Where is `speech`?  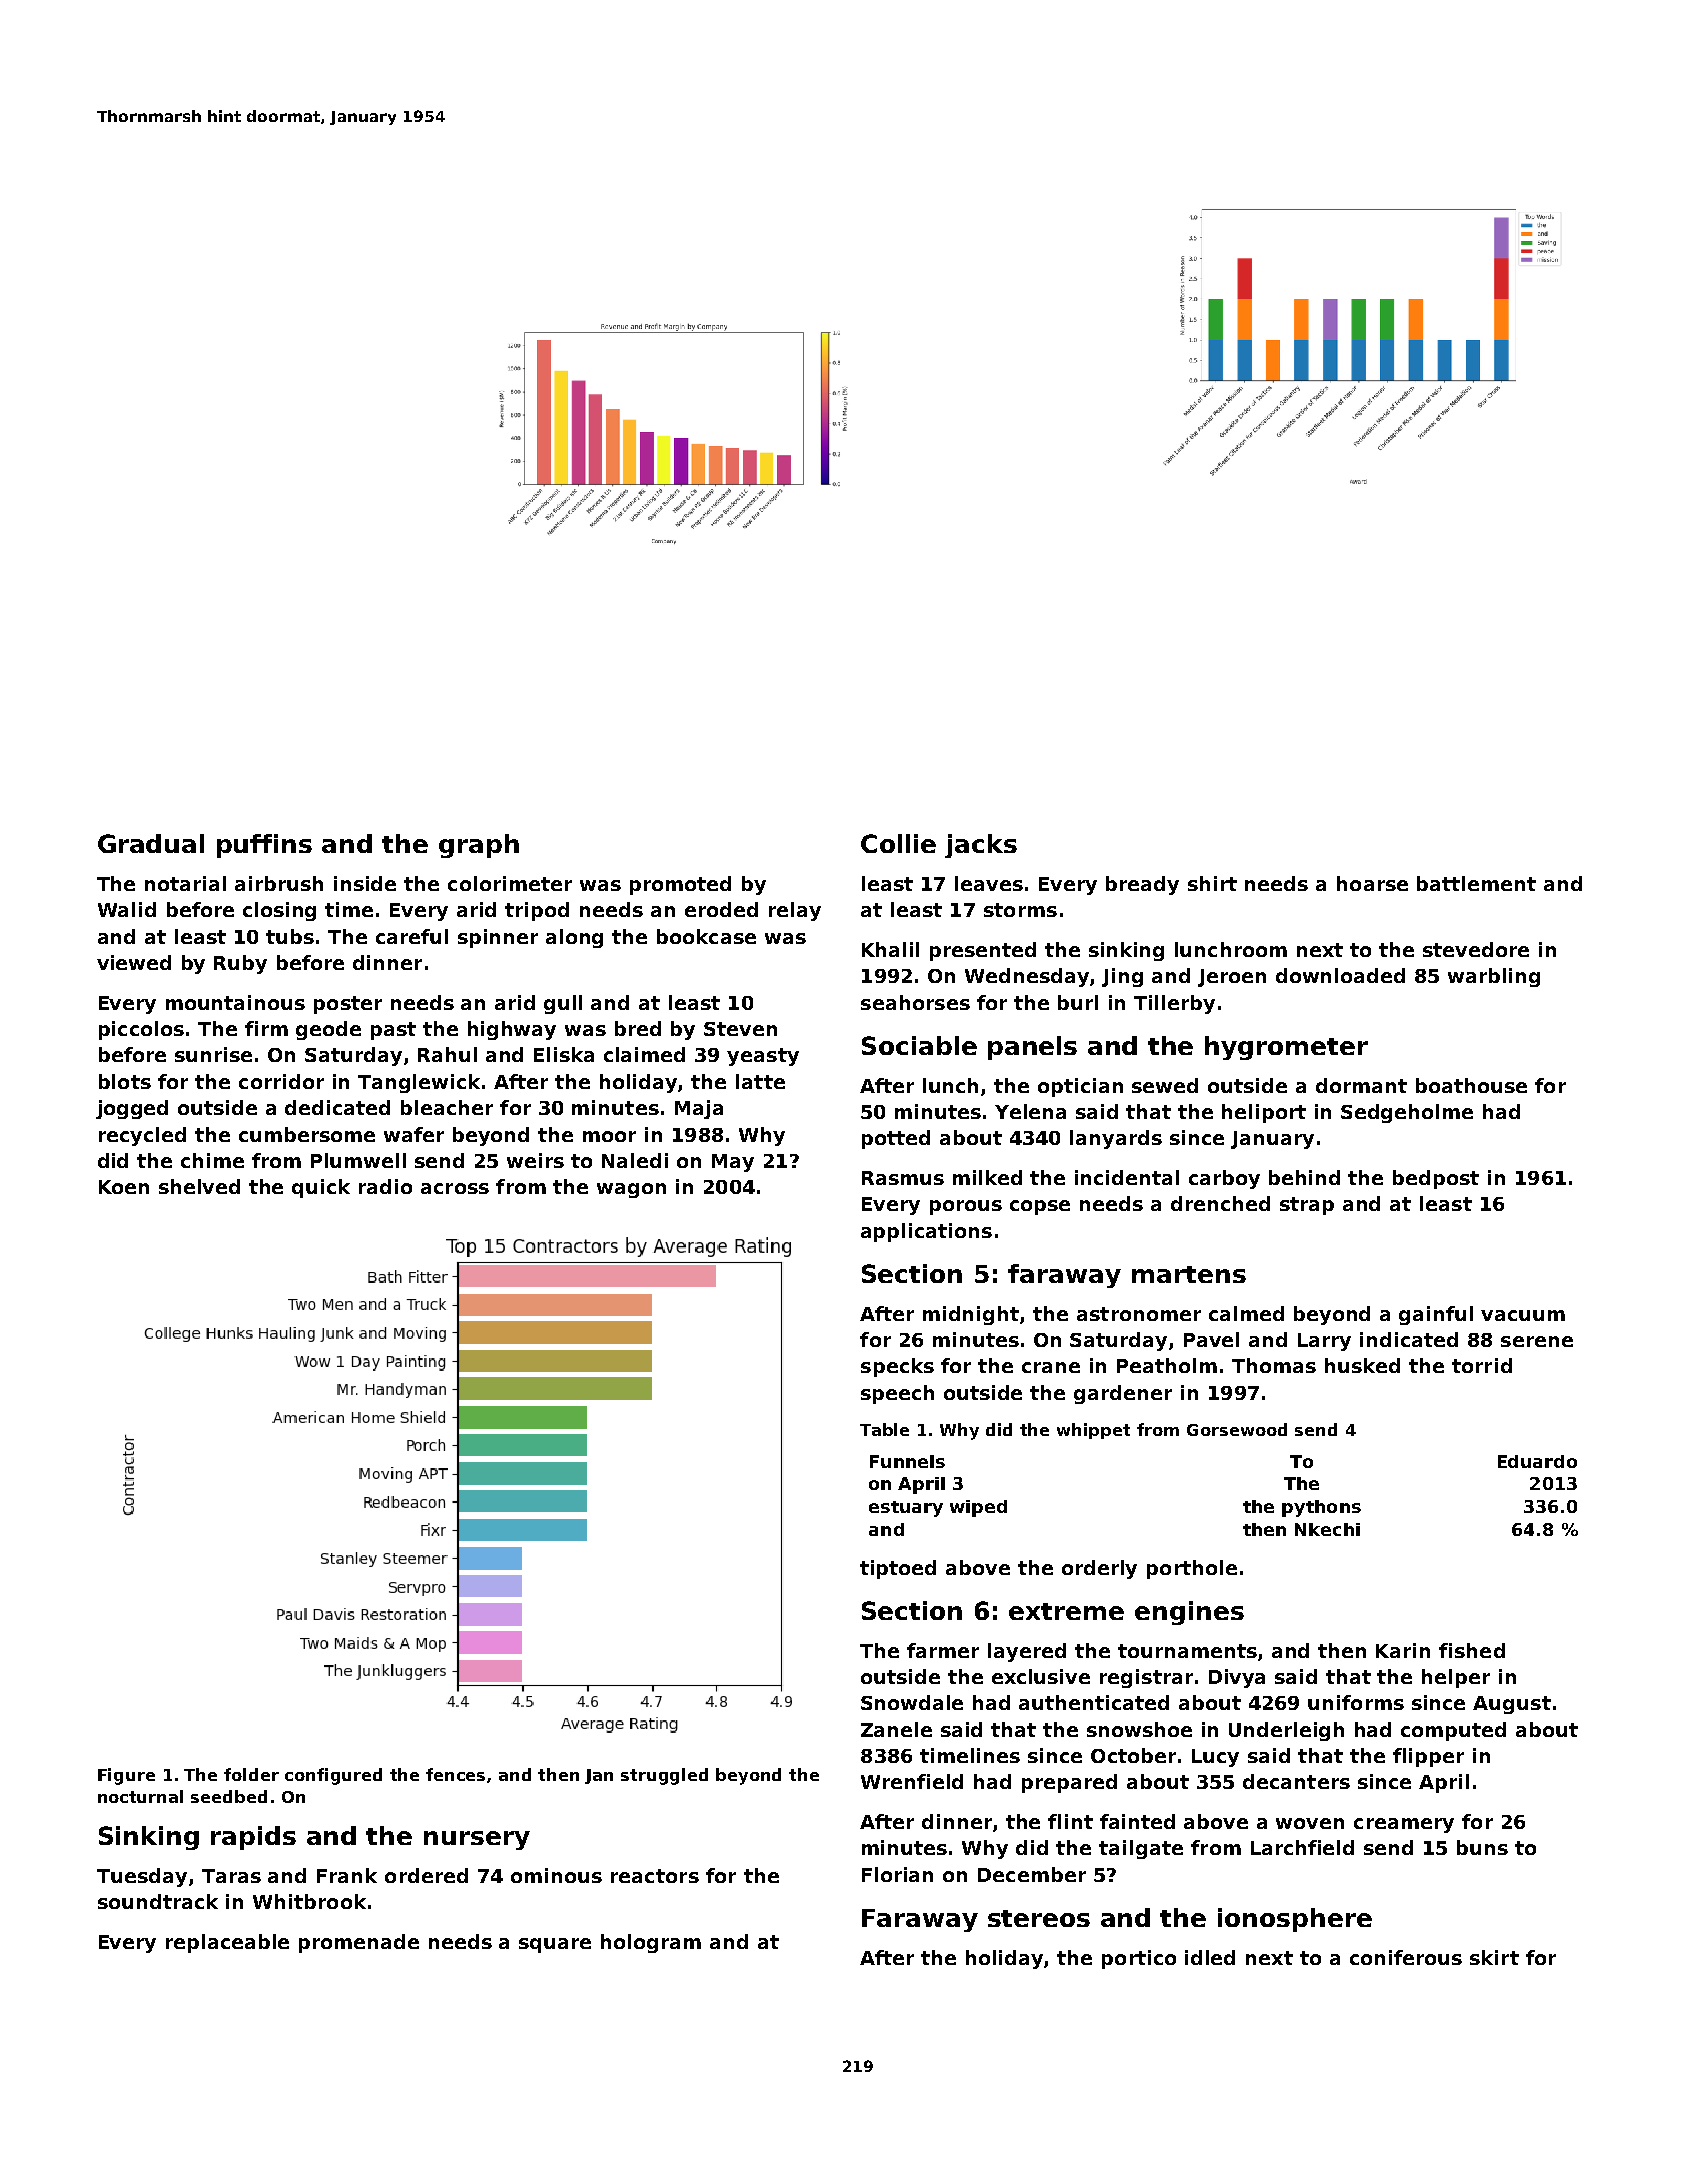
speech is located at coordinates (897, 1394).
